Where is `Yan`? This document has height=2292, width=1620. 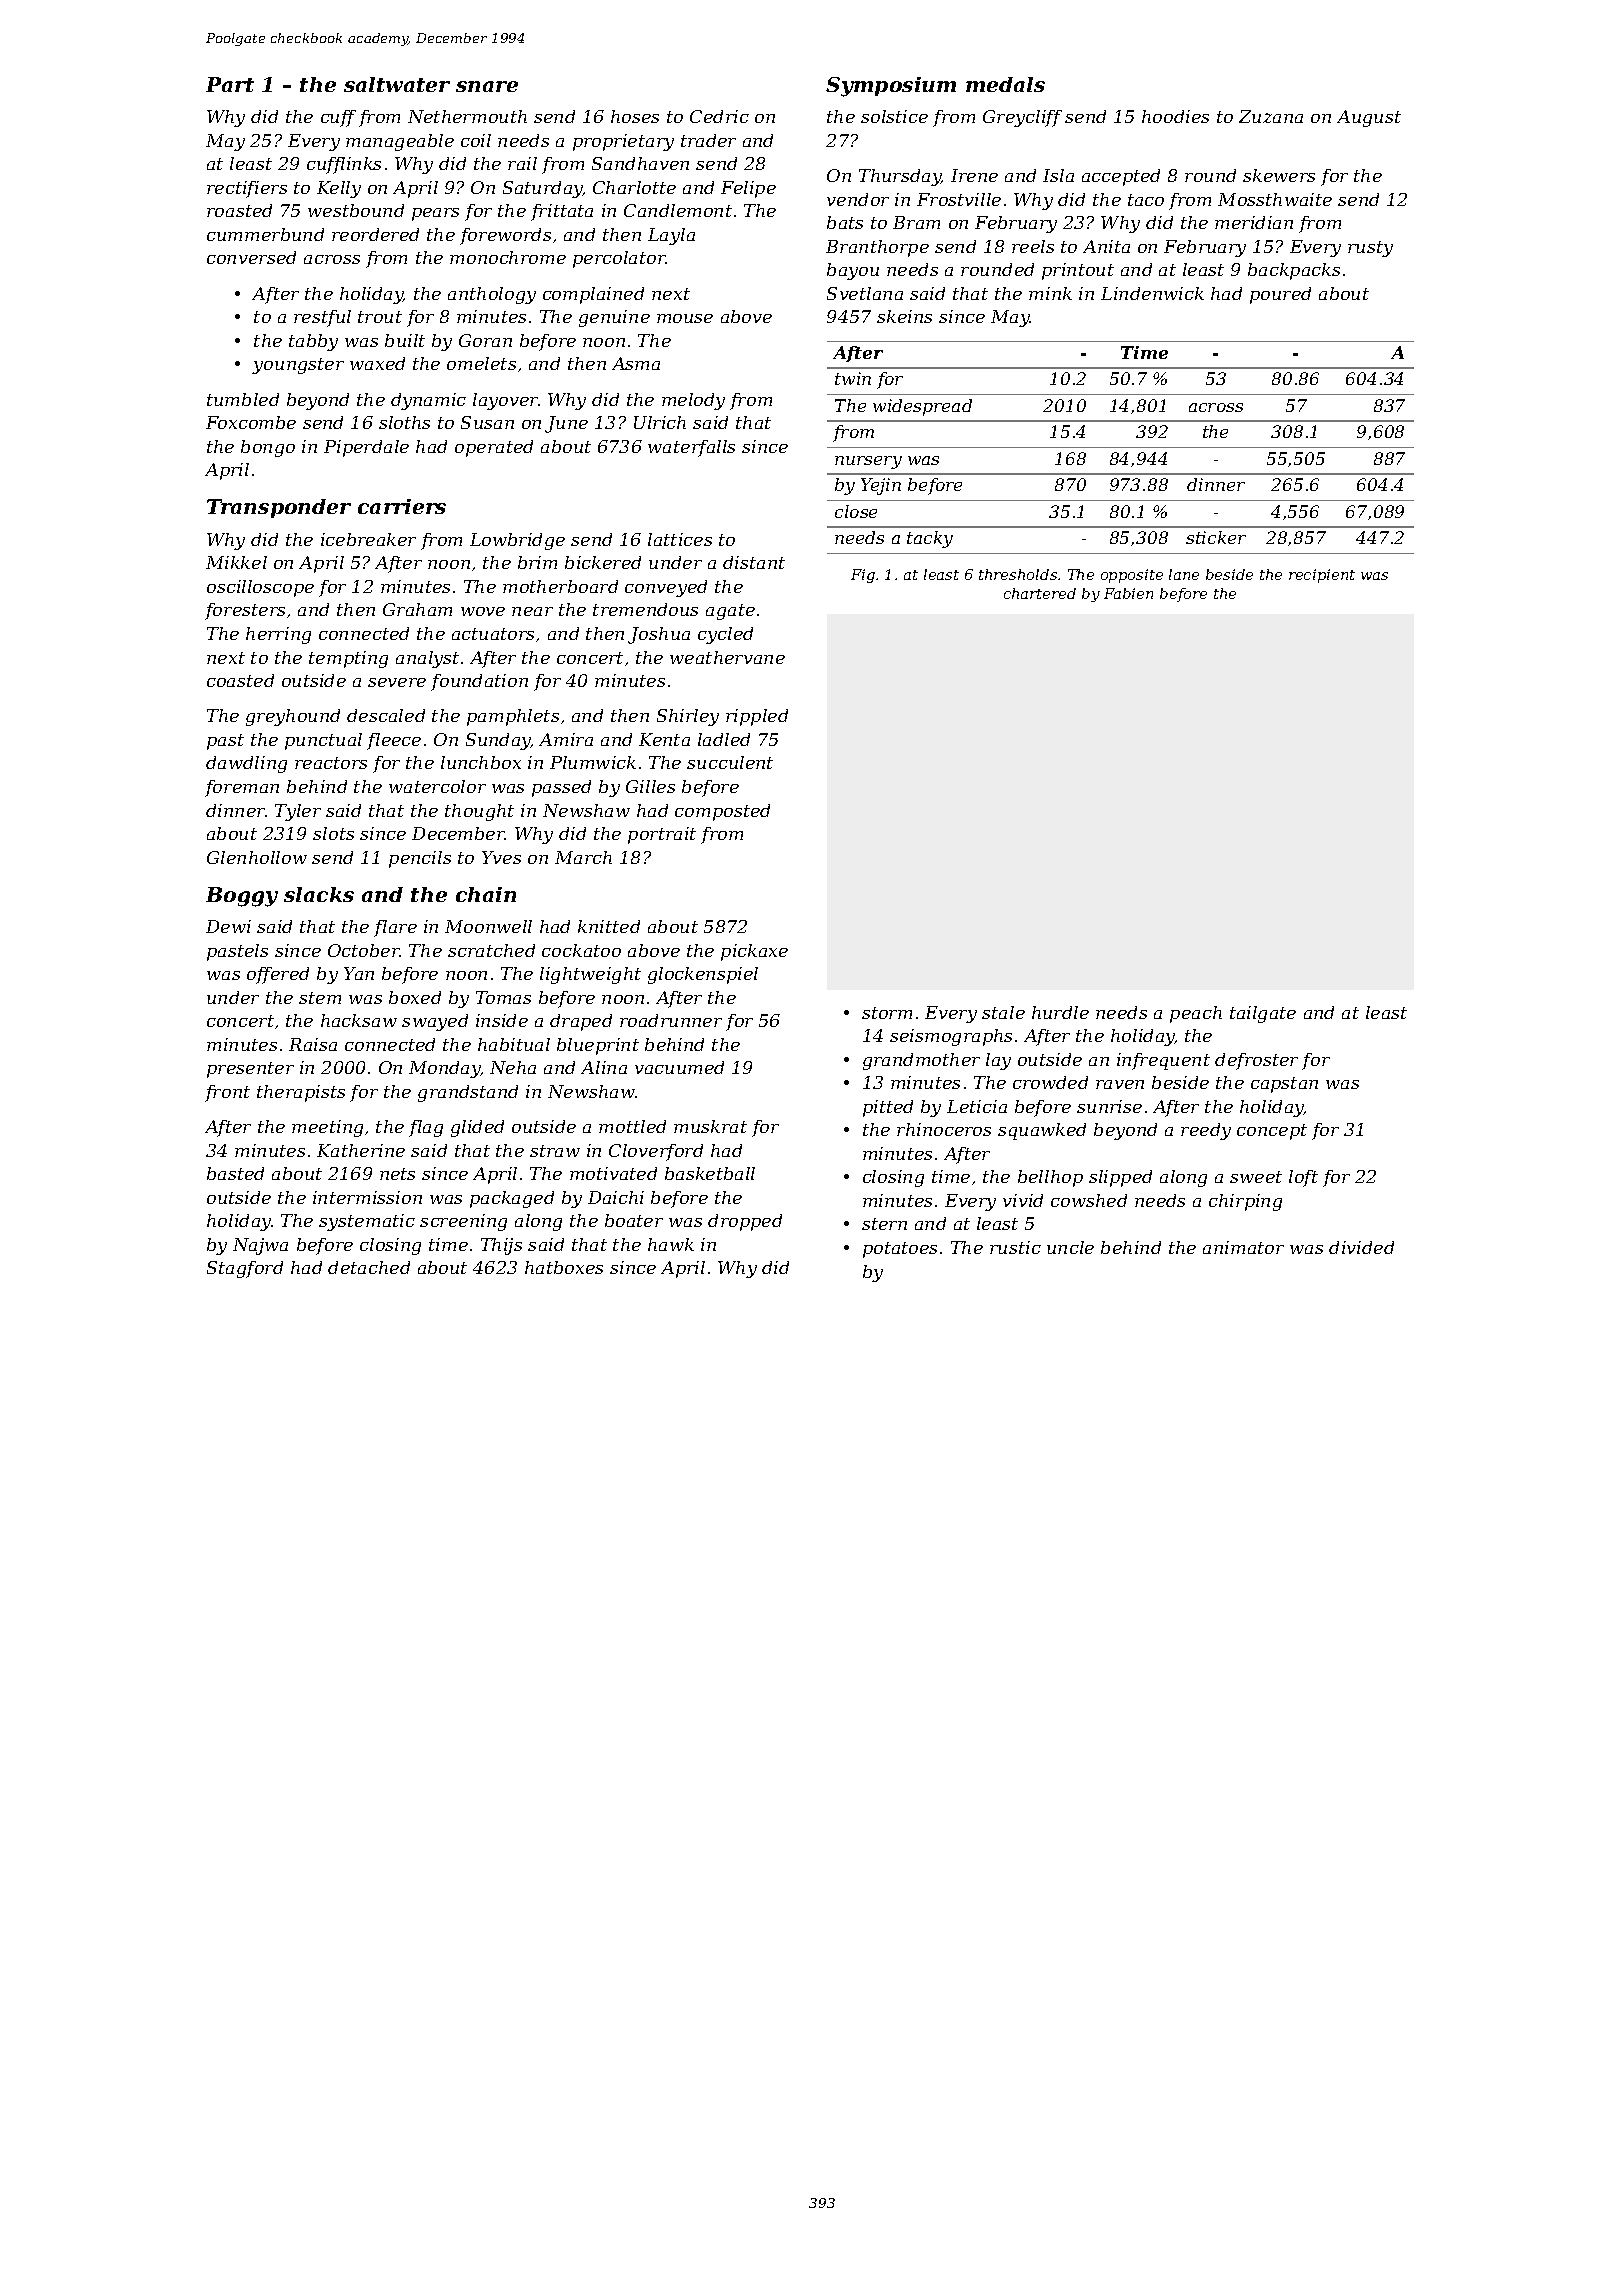 Yan is located at coordinates (359, 973).
